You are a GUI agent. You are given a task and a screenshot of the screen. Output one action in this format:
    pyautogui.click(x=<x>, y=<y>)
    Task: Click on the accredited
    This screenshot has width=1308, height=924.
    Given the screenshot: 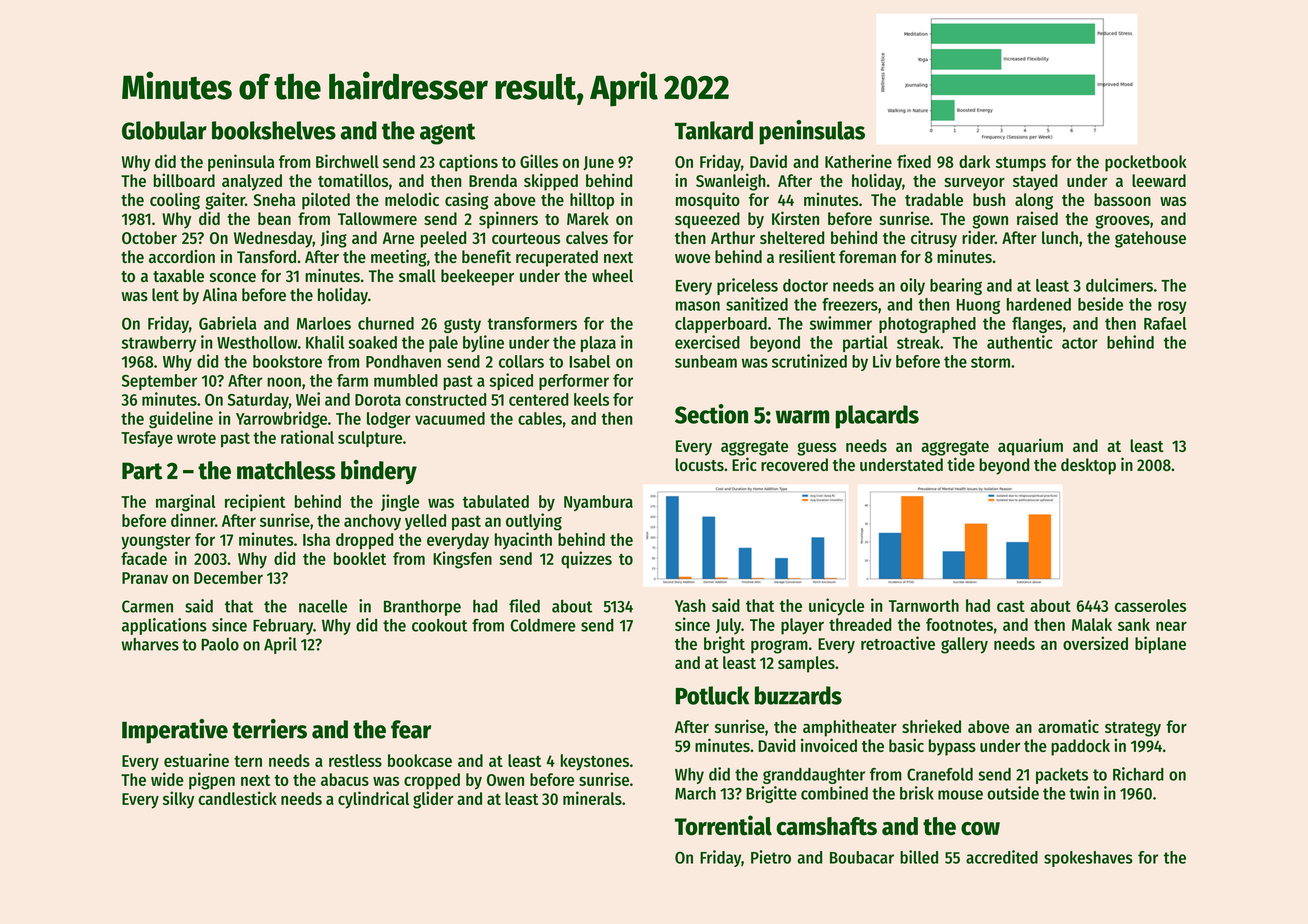 What is the action you would take?
    pyautogui.click(x=1002, y=857)
